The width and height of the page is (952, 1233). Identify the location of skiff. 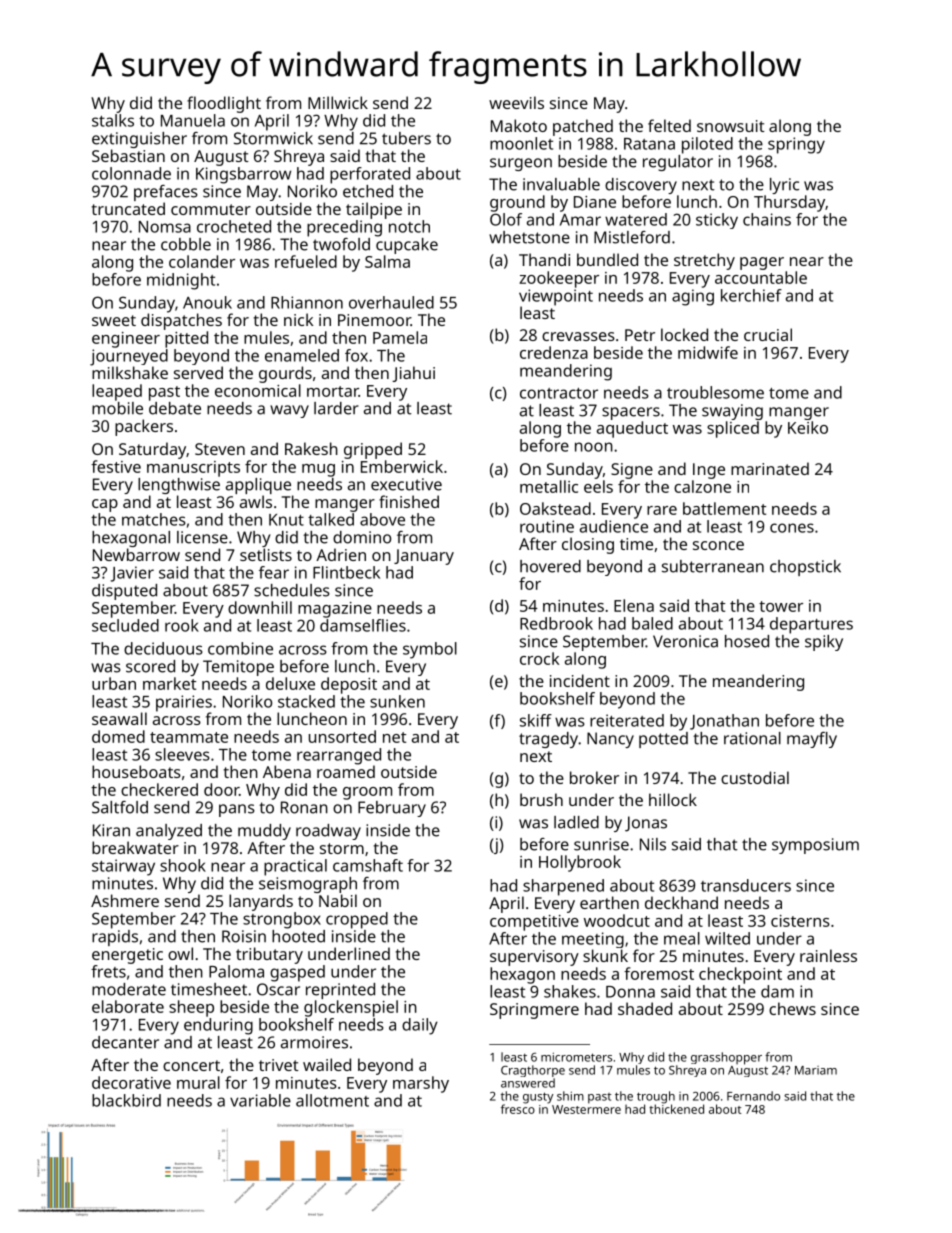
(536, 720).
